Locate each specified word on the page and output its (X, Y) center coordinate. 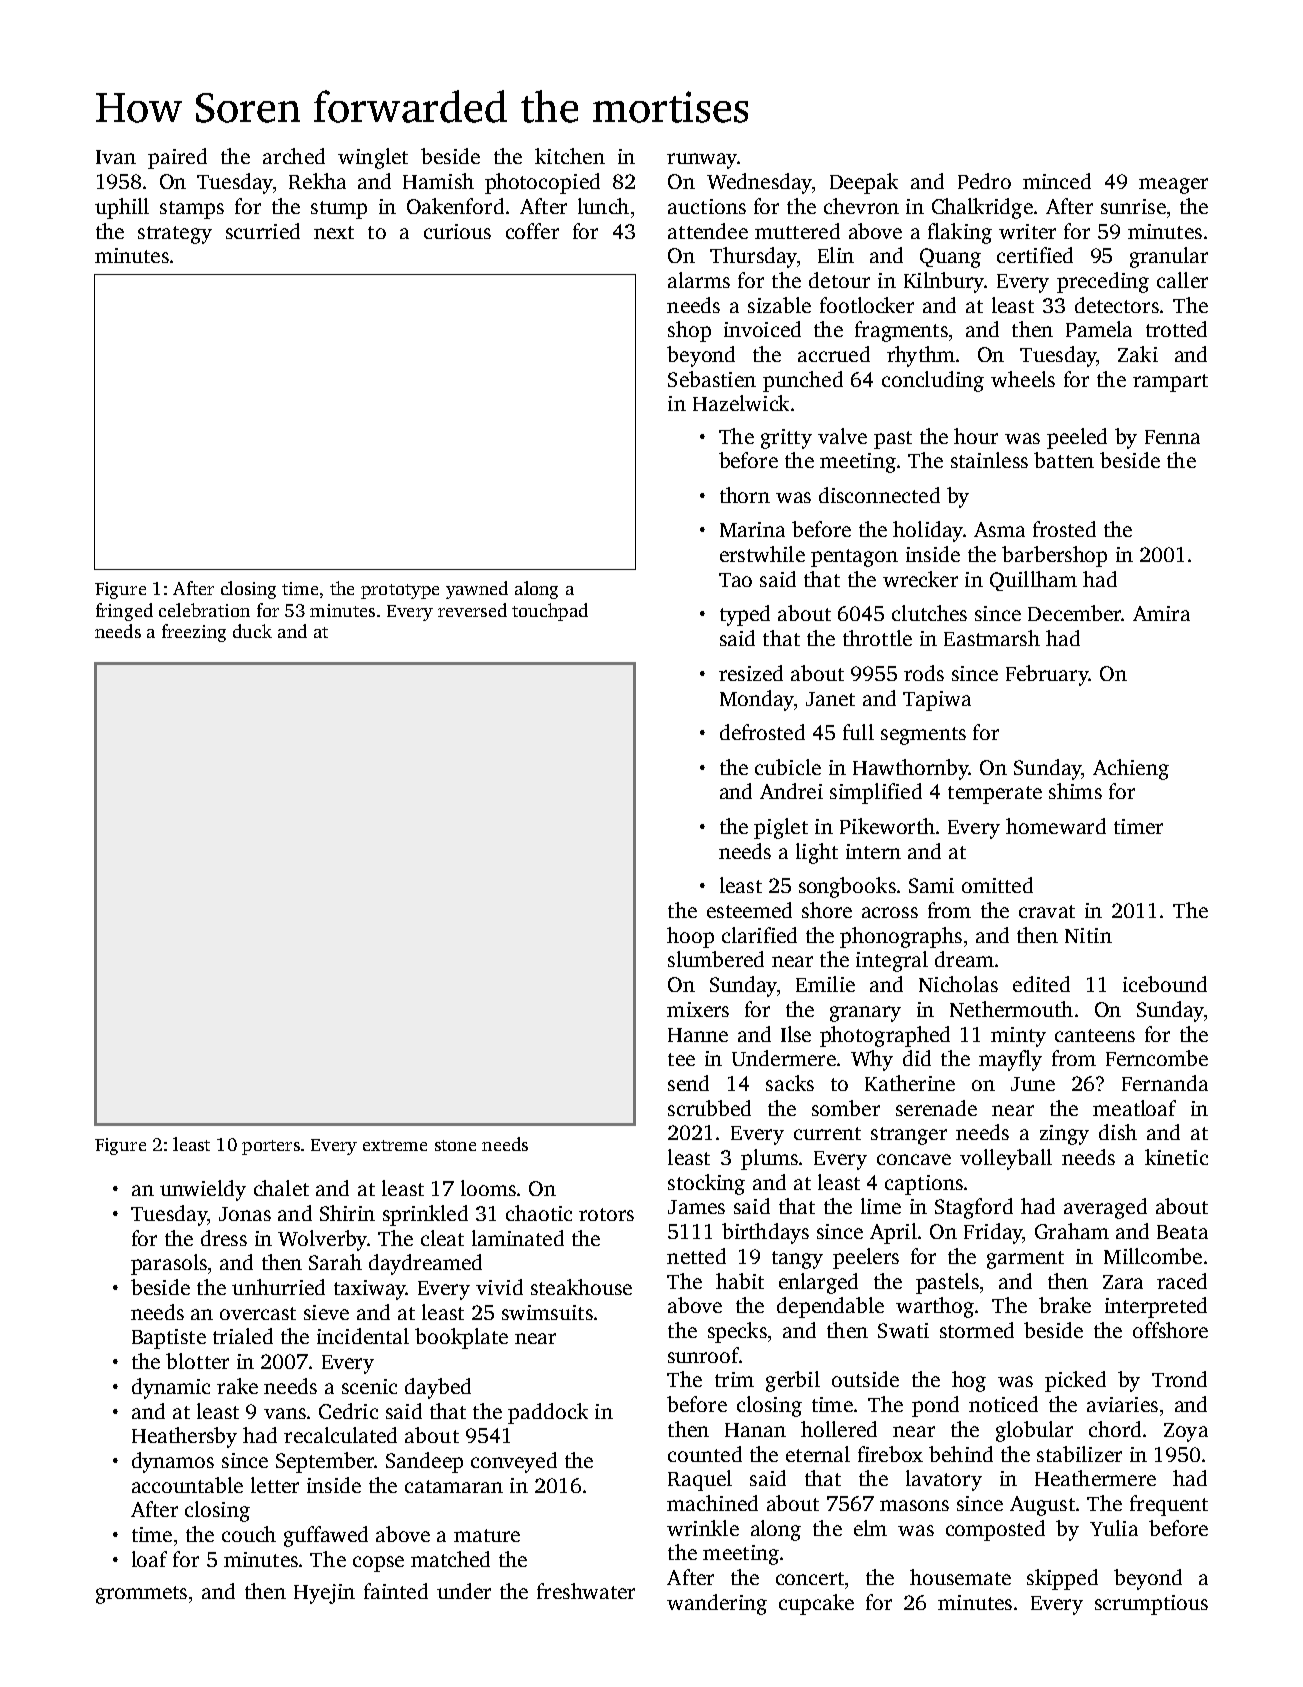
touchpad (550, 612)
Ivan (116, 157)
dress (224, 1238)
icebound (1165, 984)
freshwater (586, 1591)
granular (1169, 257)
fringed (124, 612)
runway (702, 161)
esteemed (749, 910)
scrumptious (1151, 1605)
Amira (1161, 613)
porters (271, 1147)
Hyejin (324, 1594)
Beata (1182, 1232)
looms (488, 1188)
